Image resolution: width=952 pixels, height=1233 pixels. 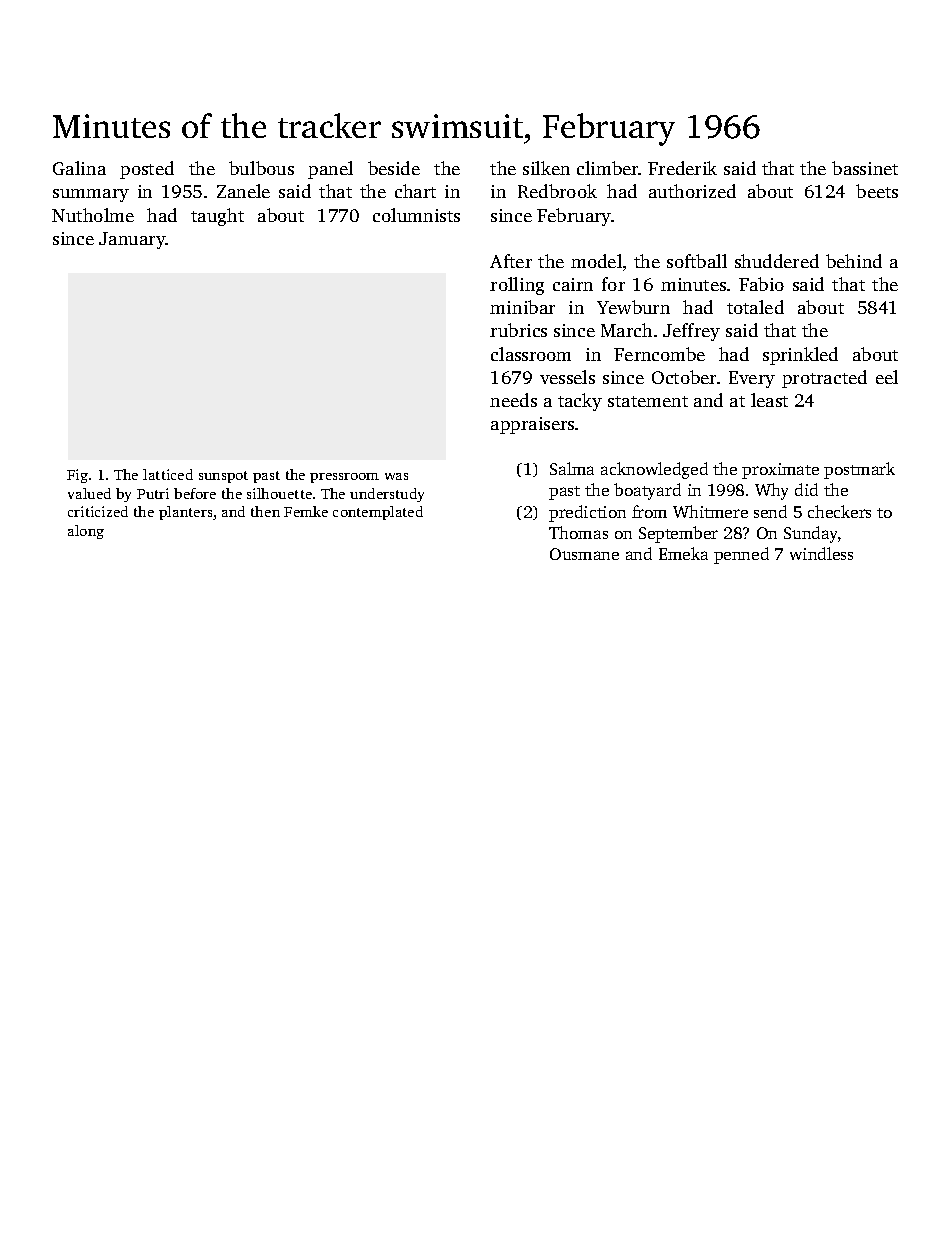 I want to click on After, so click(x=511, y=261).
